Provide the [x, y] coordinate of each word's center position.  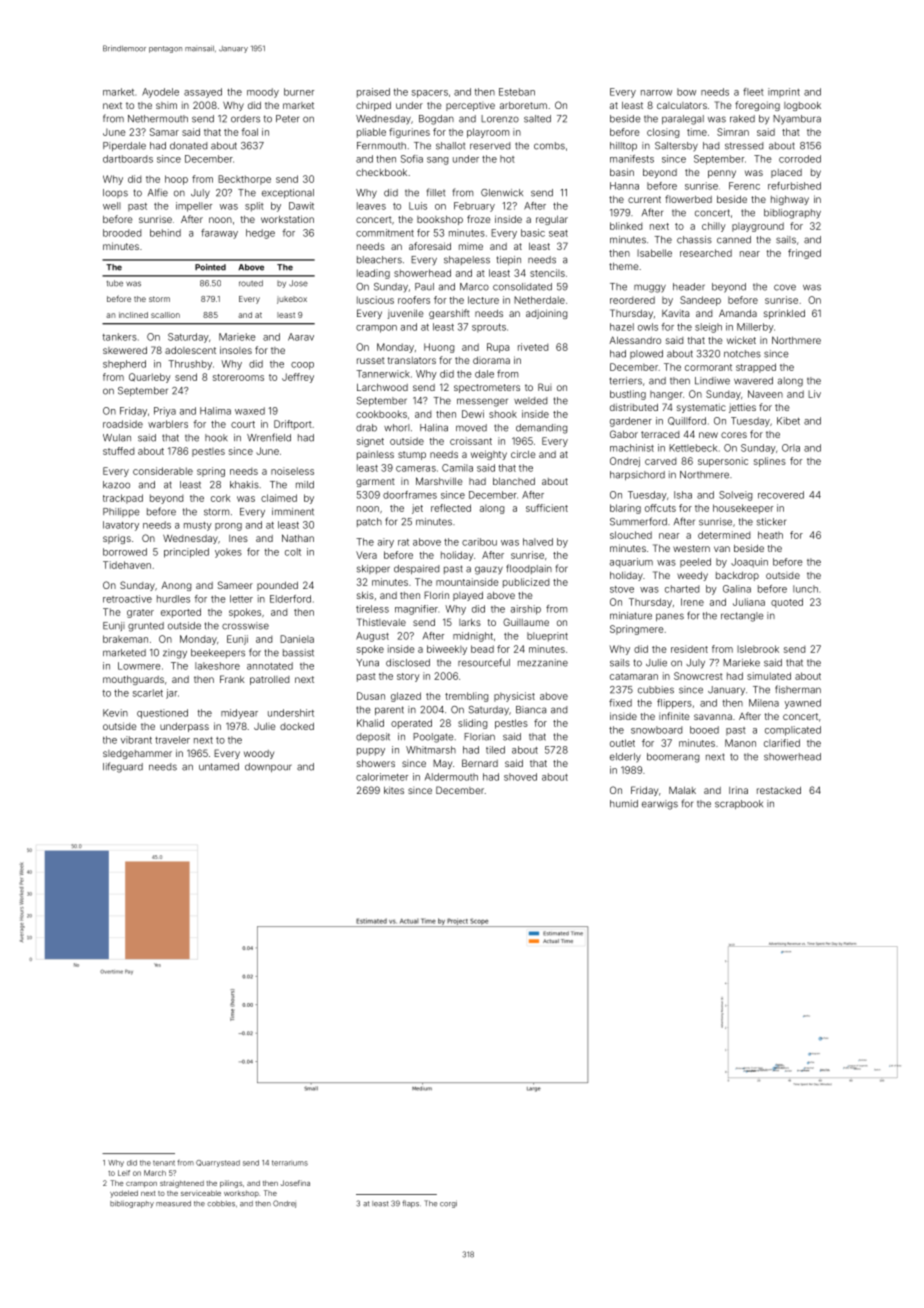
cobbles [221, 1204]
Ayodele [160, 93]
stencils [547, 273]
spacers [430, 94]
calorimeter [382, 777]
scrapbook [739, 804]
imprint [784, 92]
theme [623, 266]
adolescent [190, 350]
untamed [219, 767]
